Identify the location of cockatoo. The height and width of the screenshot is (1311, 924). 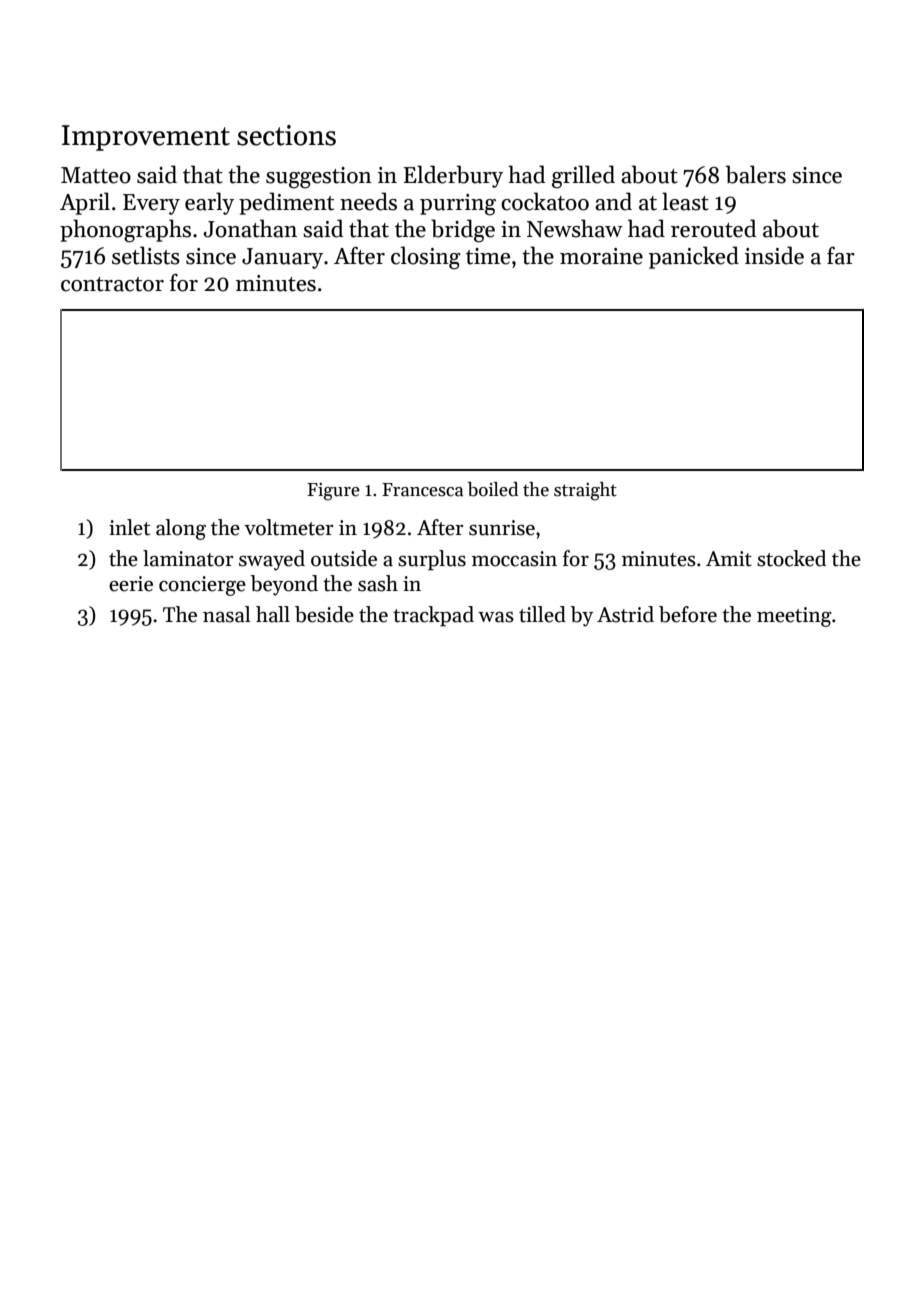
(545, 201).
